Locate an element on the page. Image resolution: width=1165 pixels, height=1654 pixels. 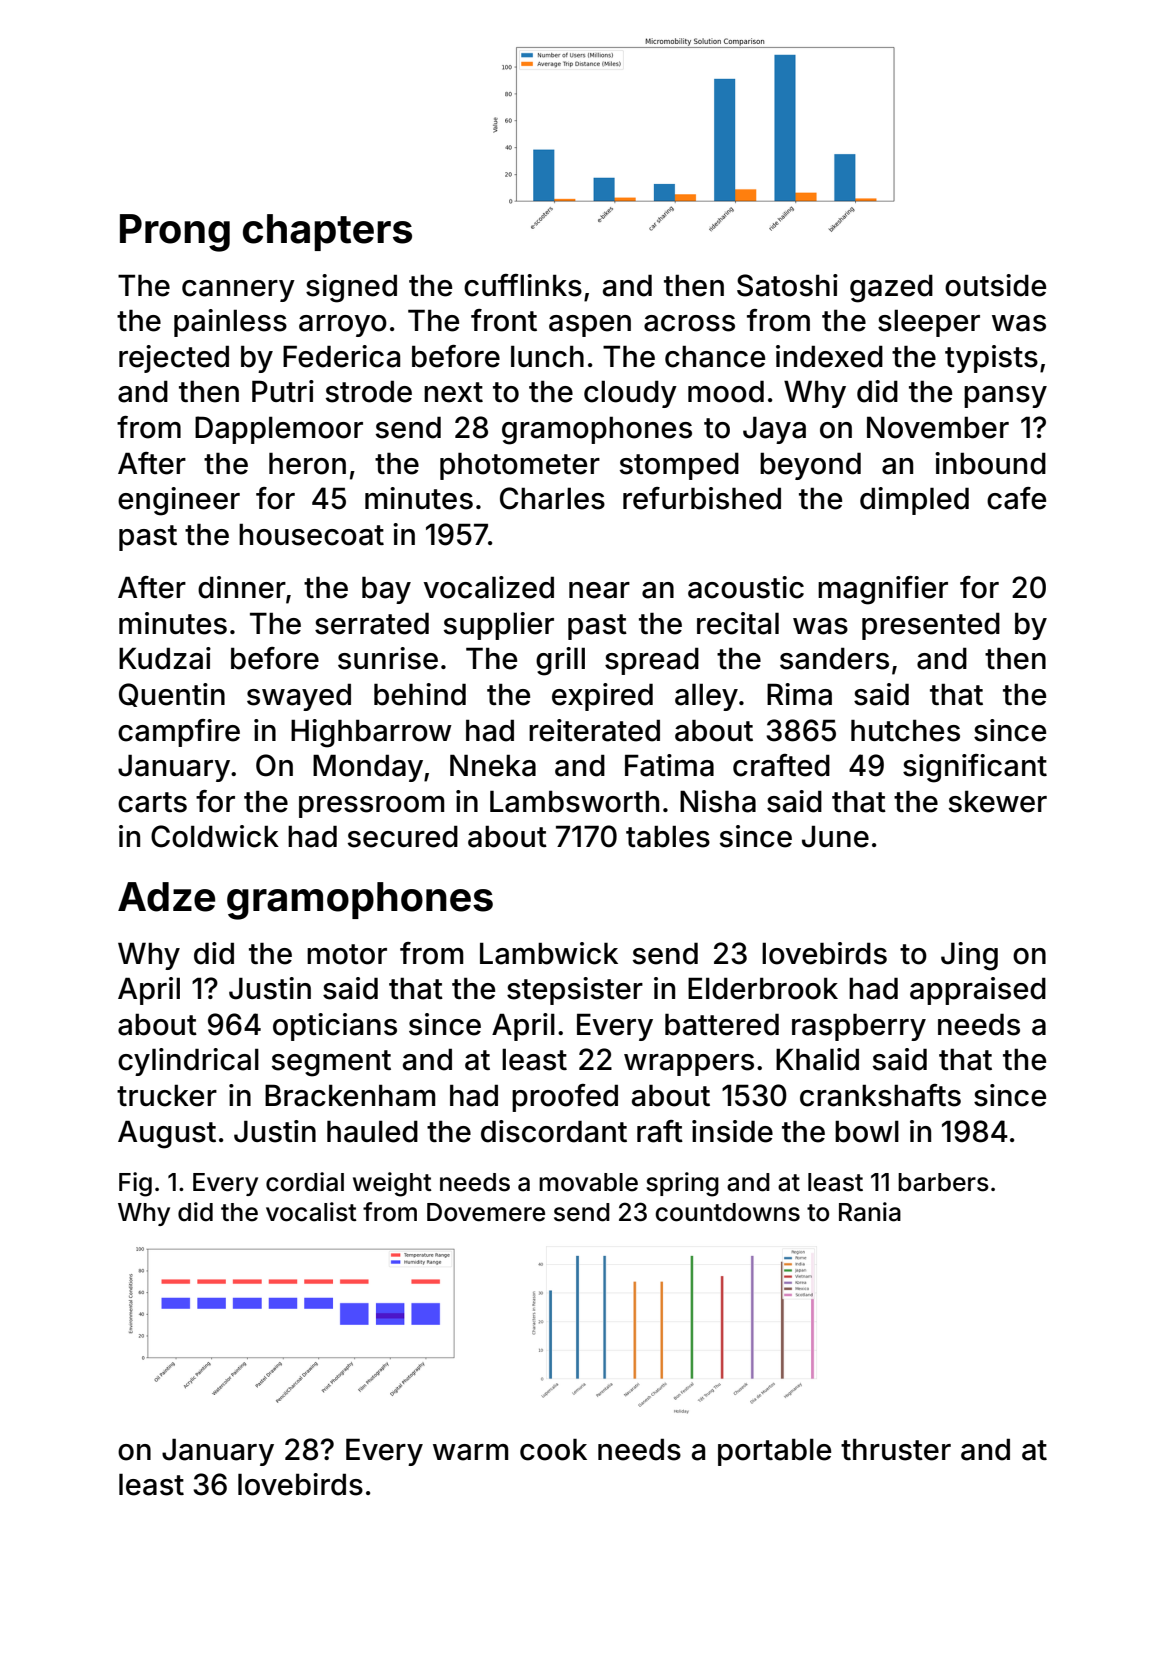
trucker is located at coordinates (167, 1095).
